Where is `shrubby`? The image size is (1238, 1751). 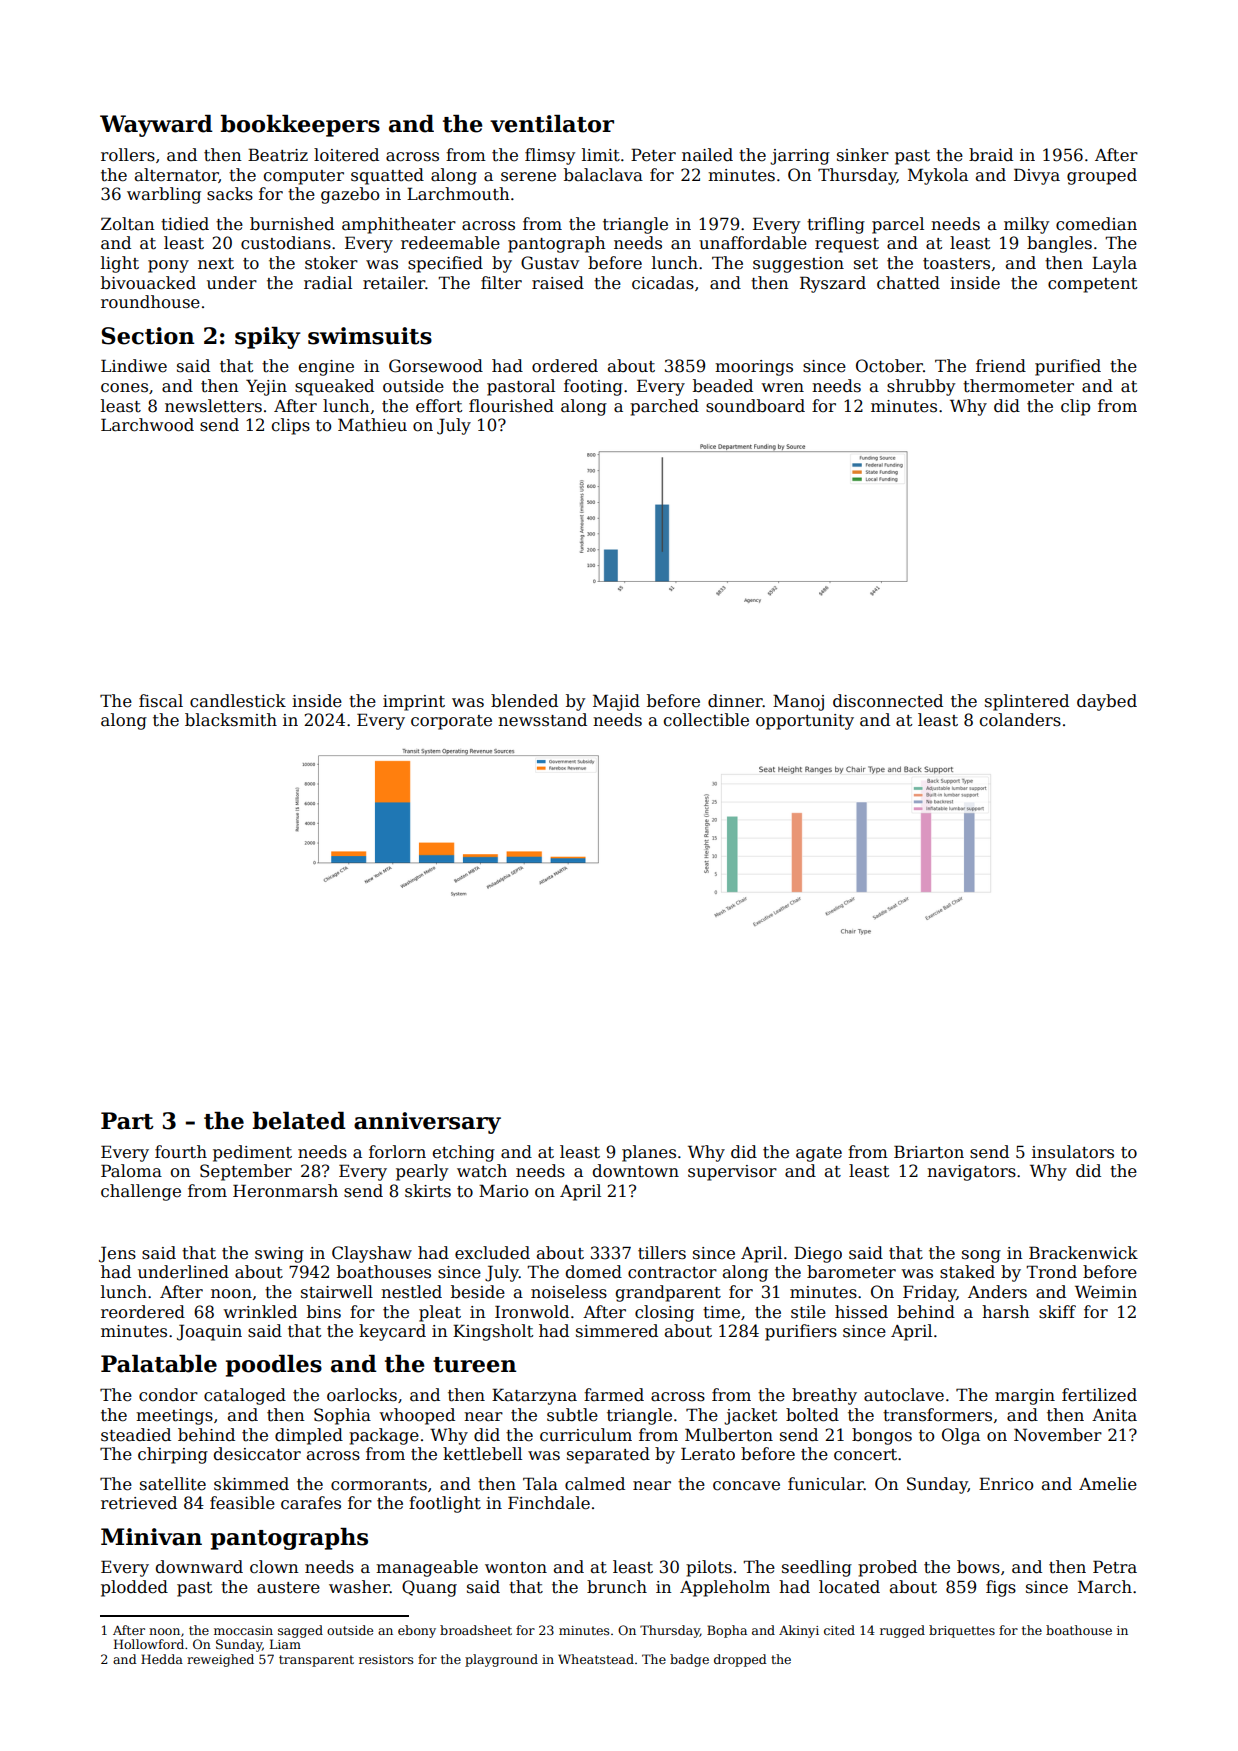 shrubby is located at coordinates (921, 387).
